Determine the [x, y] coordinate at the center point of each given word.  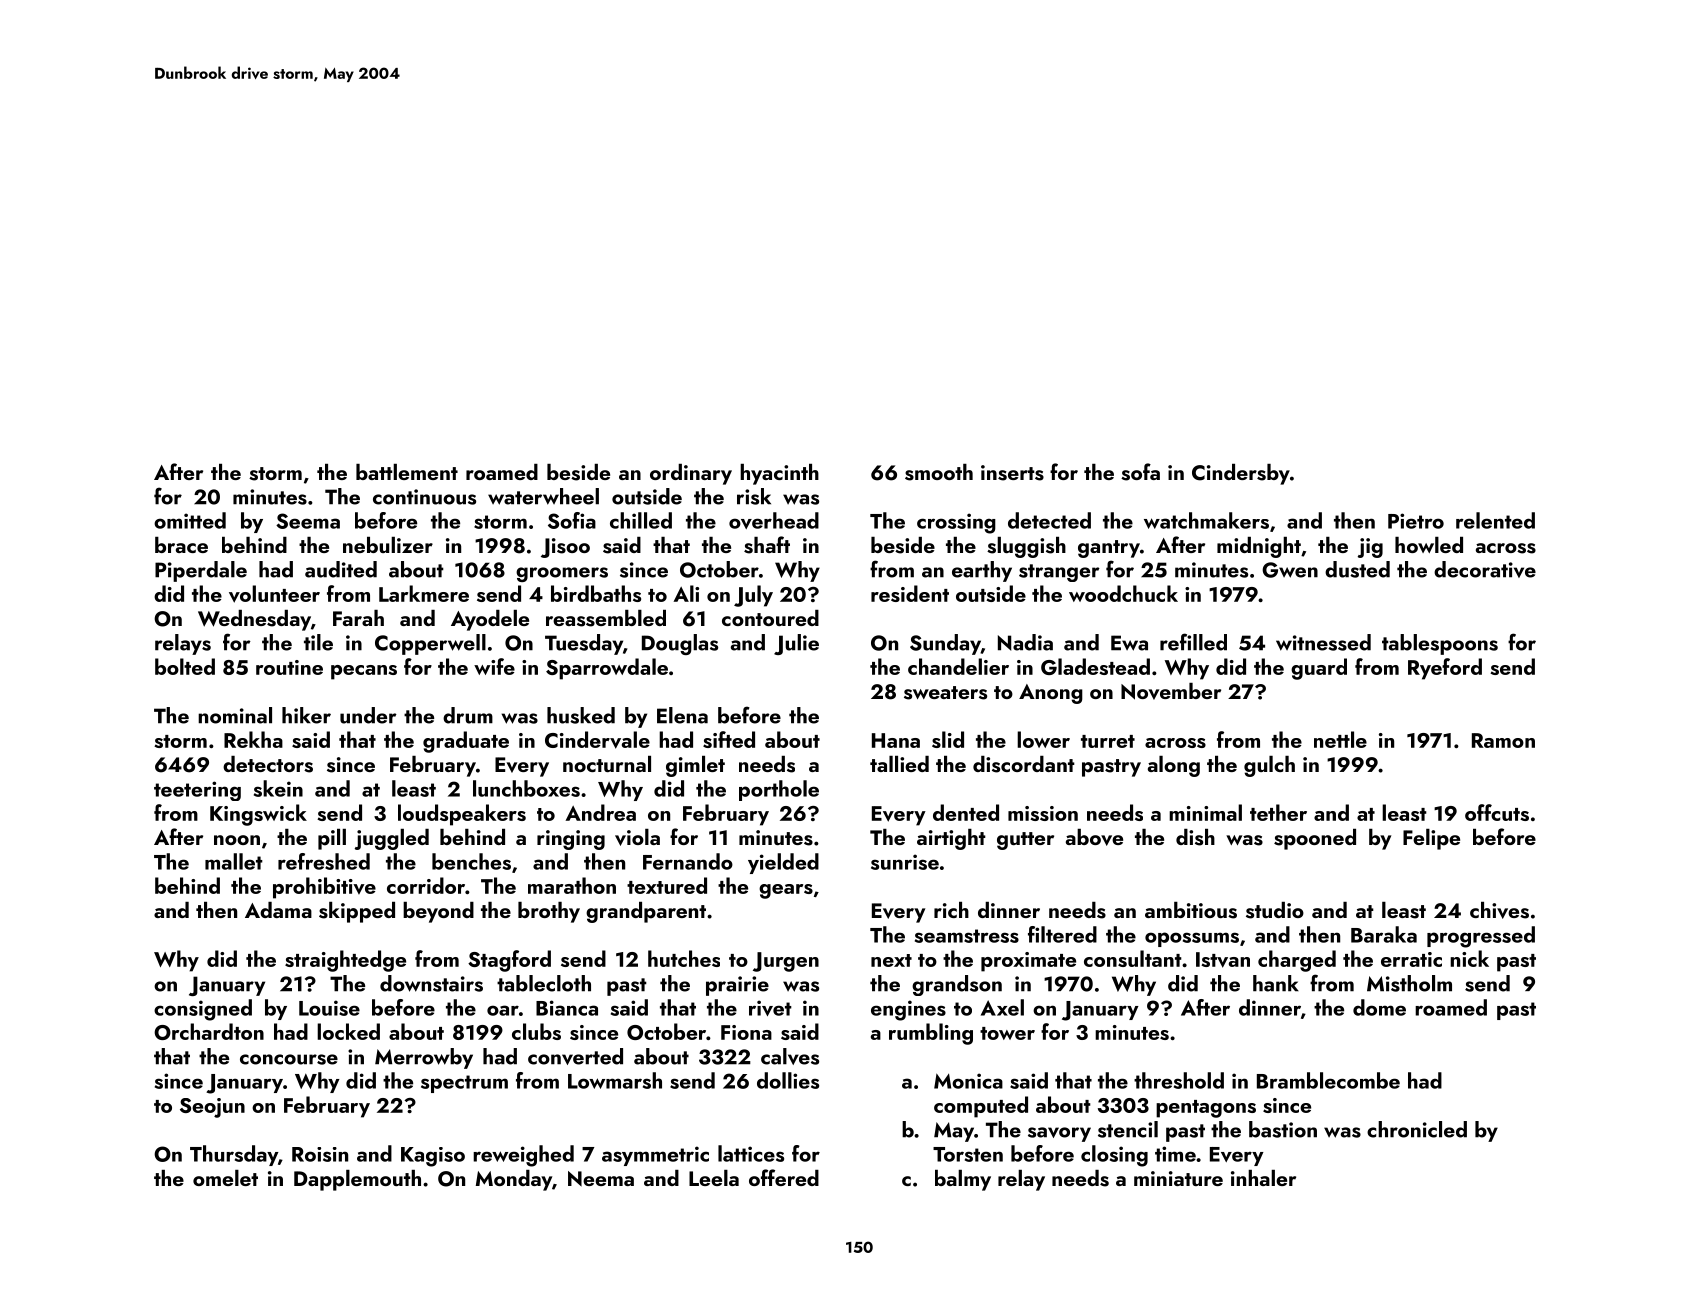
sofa [1140, 472]
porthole [779, 790]
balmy [963, 1180]
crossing [956, 523]
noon [237, 840]
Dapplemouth [357, 1180]
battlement [407, 472]
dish [1195, 837]
